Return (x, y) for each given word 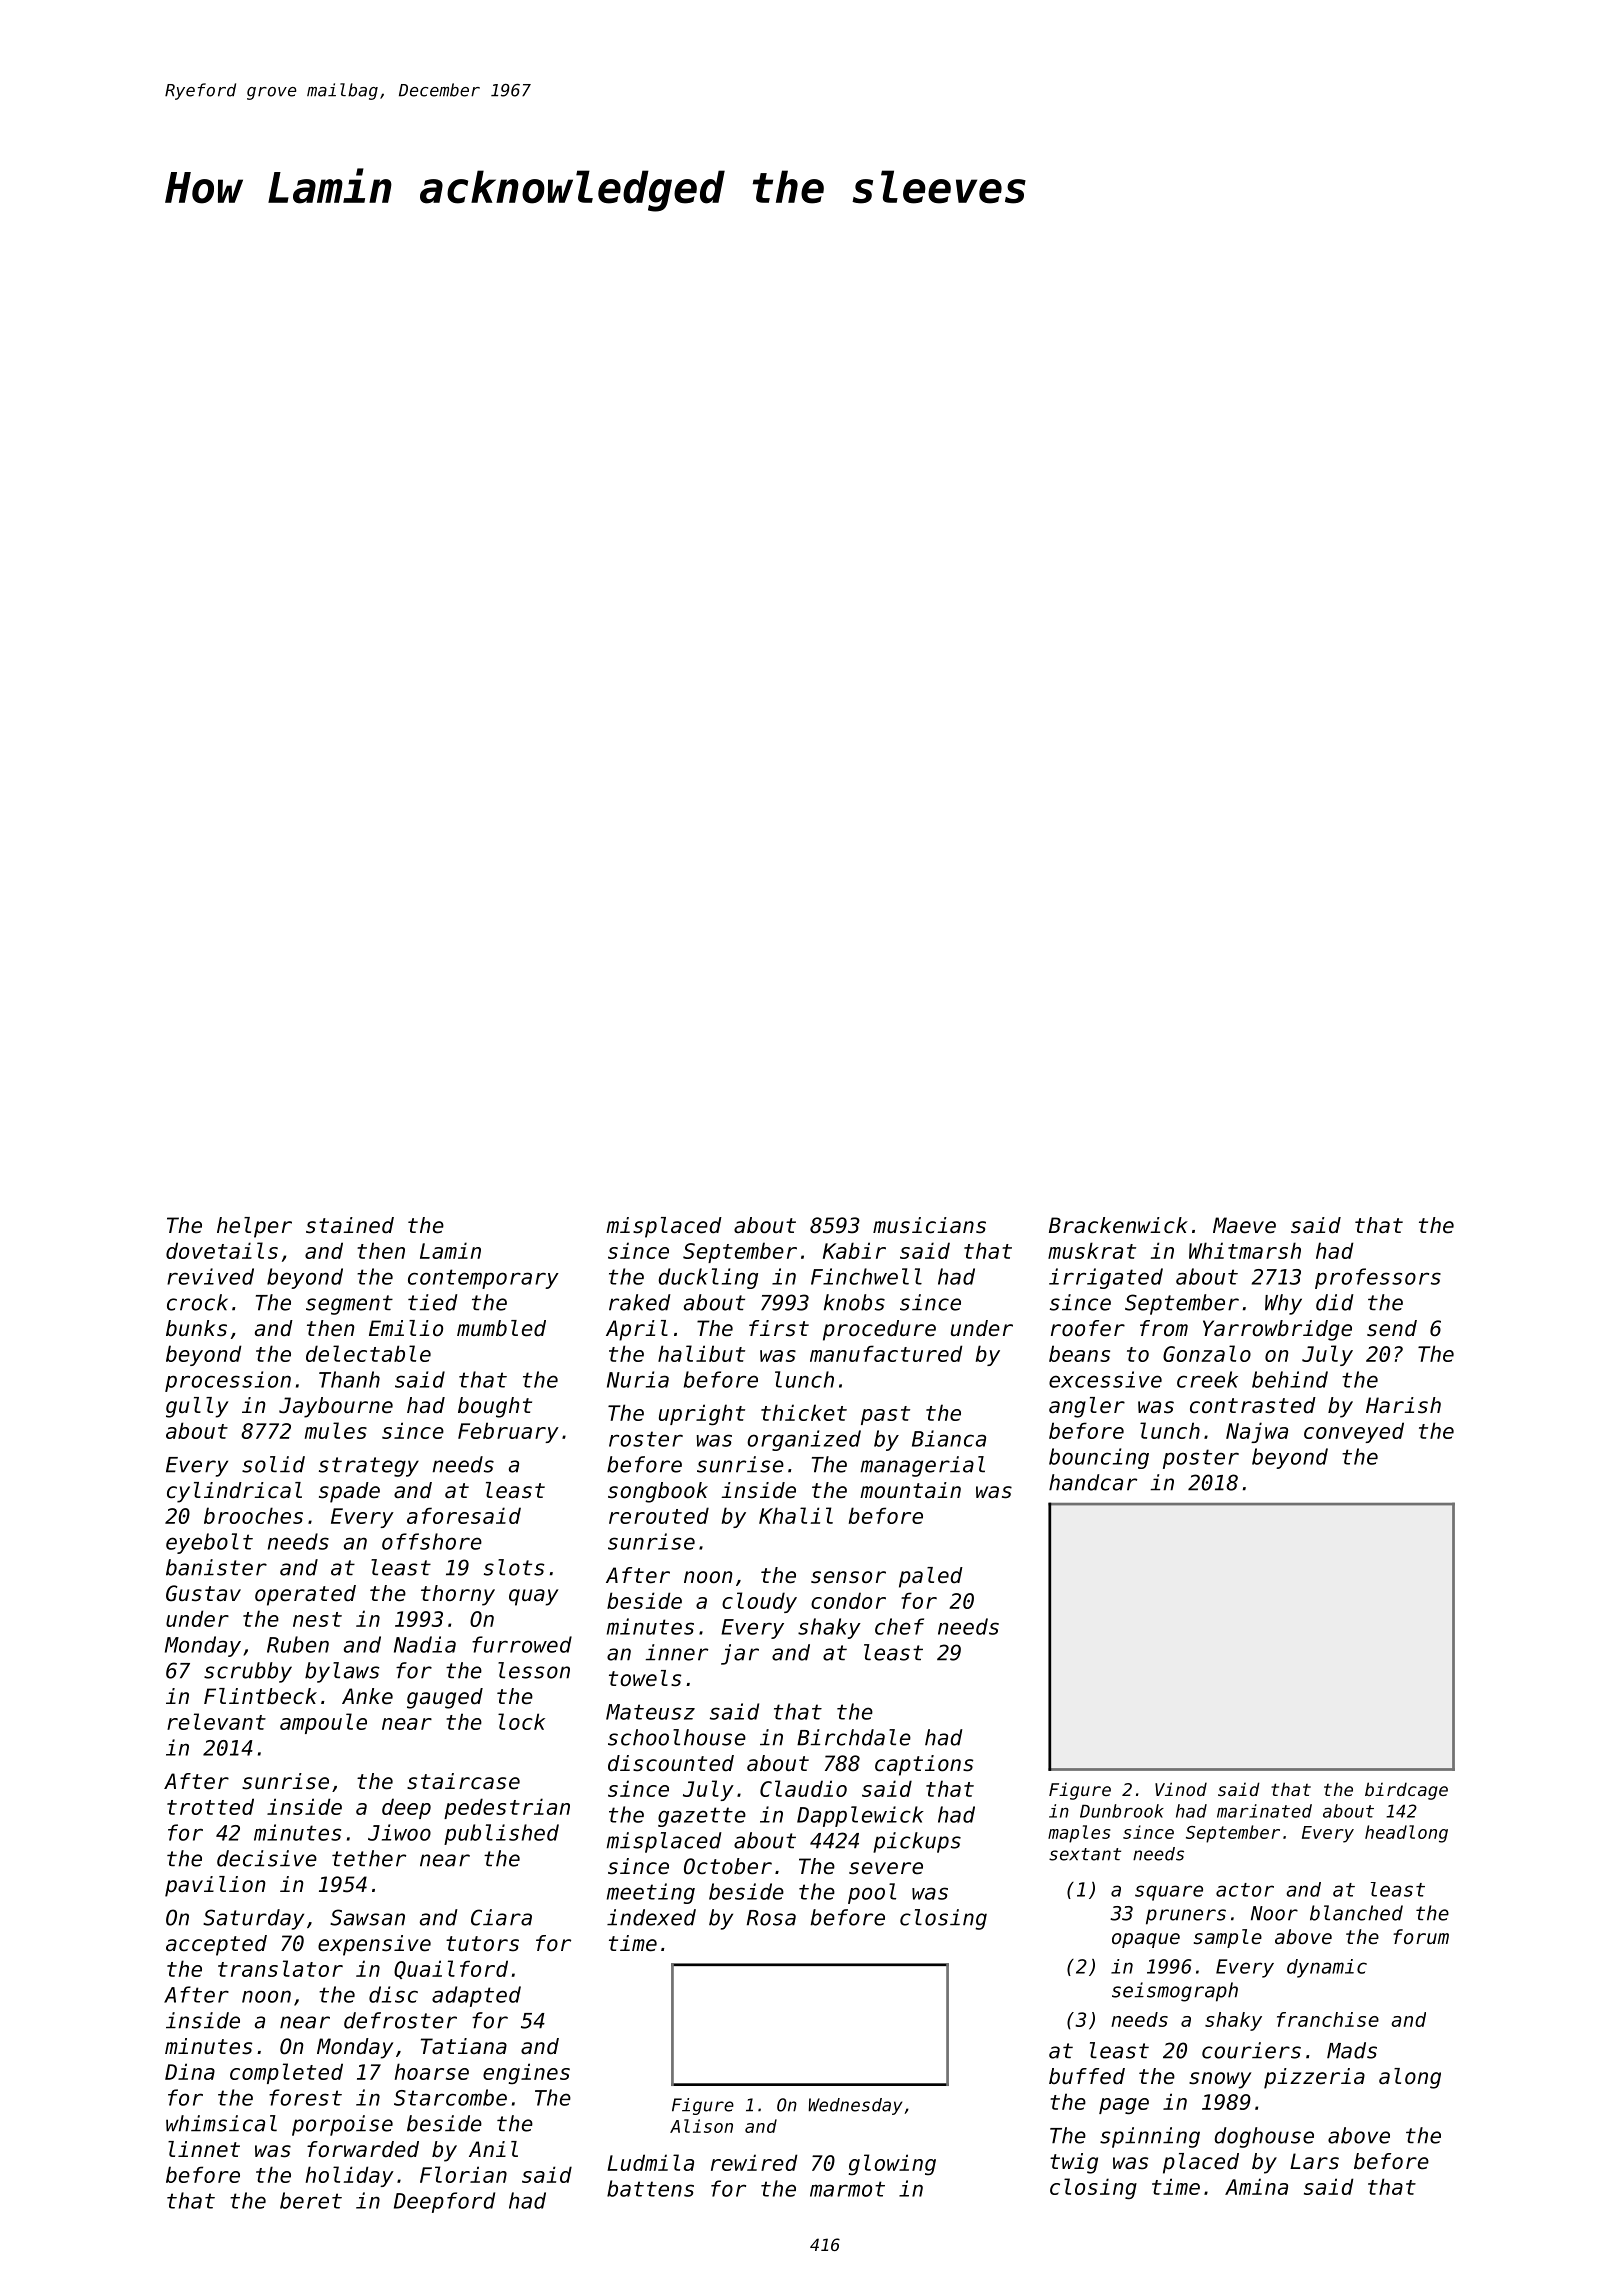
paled (931, 1577)
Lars (1314, 2161)
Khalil (796, 1515)
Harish (1403, 1405)
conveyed (1354, 1432)
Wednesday (855, 2106)
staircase (463, 1781)
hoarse (432, 2071)
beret (311, 2200)
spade (349, 1492)
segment (349, 1305)
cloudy (759, 1602)
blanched (1356, 1913)
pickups (917, 1842)
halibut (701, 1353)
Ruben (298, 1644)
